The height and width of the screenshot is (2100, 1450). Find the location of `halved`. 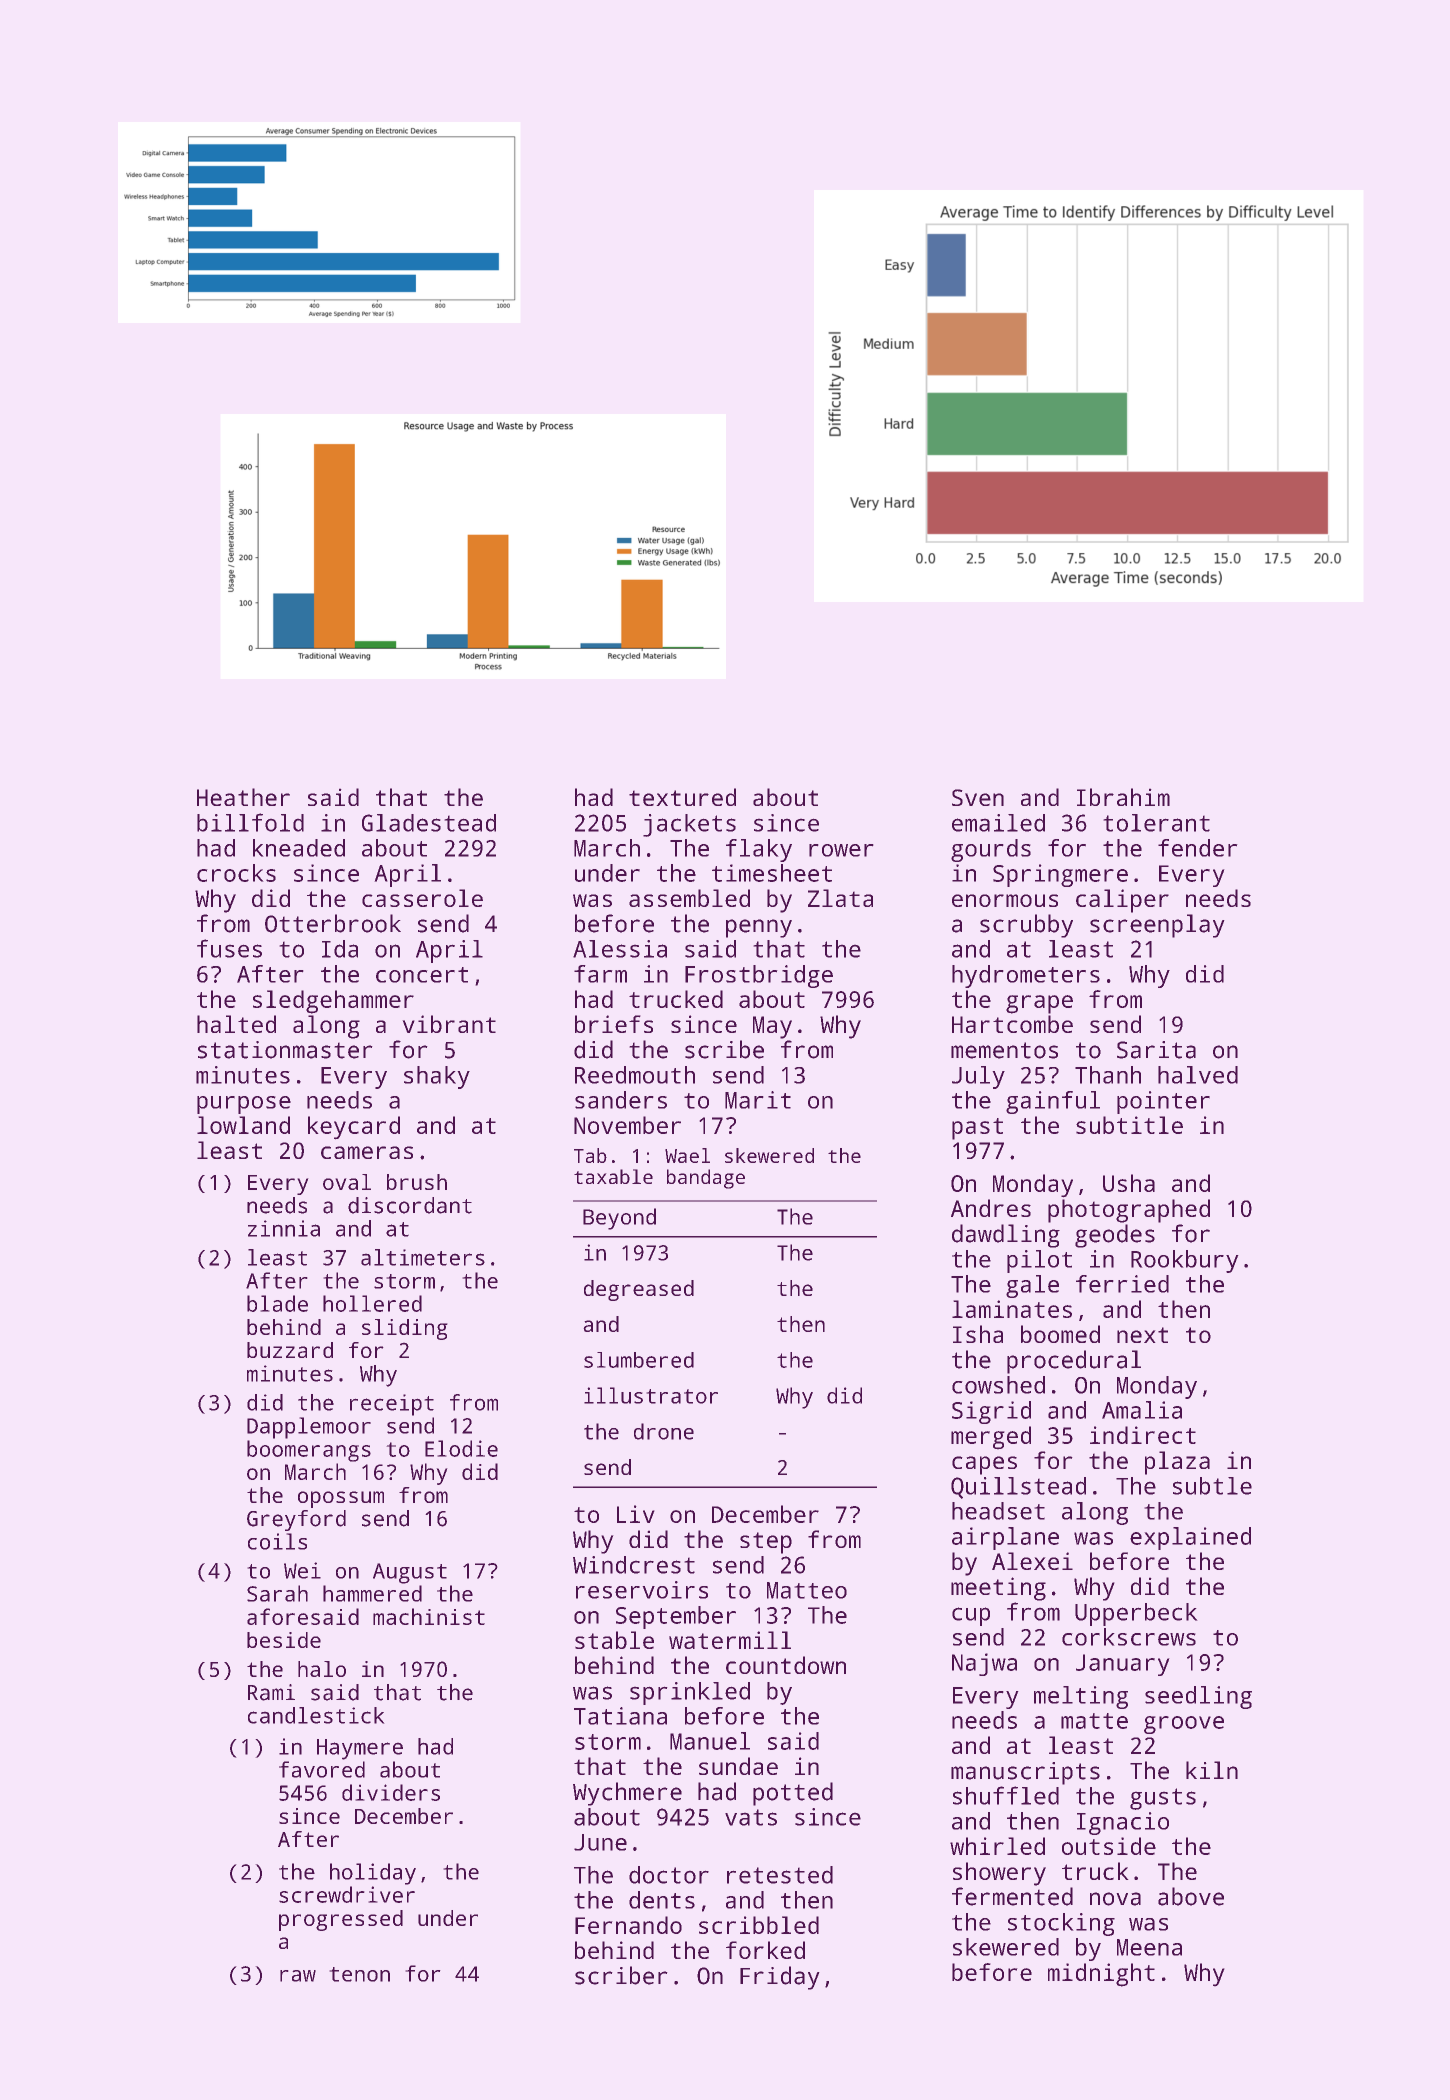

halved is located at coordinates (1198, 1075).
